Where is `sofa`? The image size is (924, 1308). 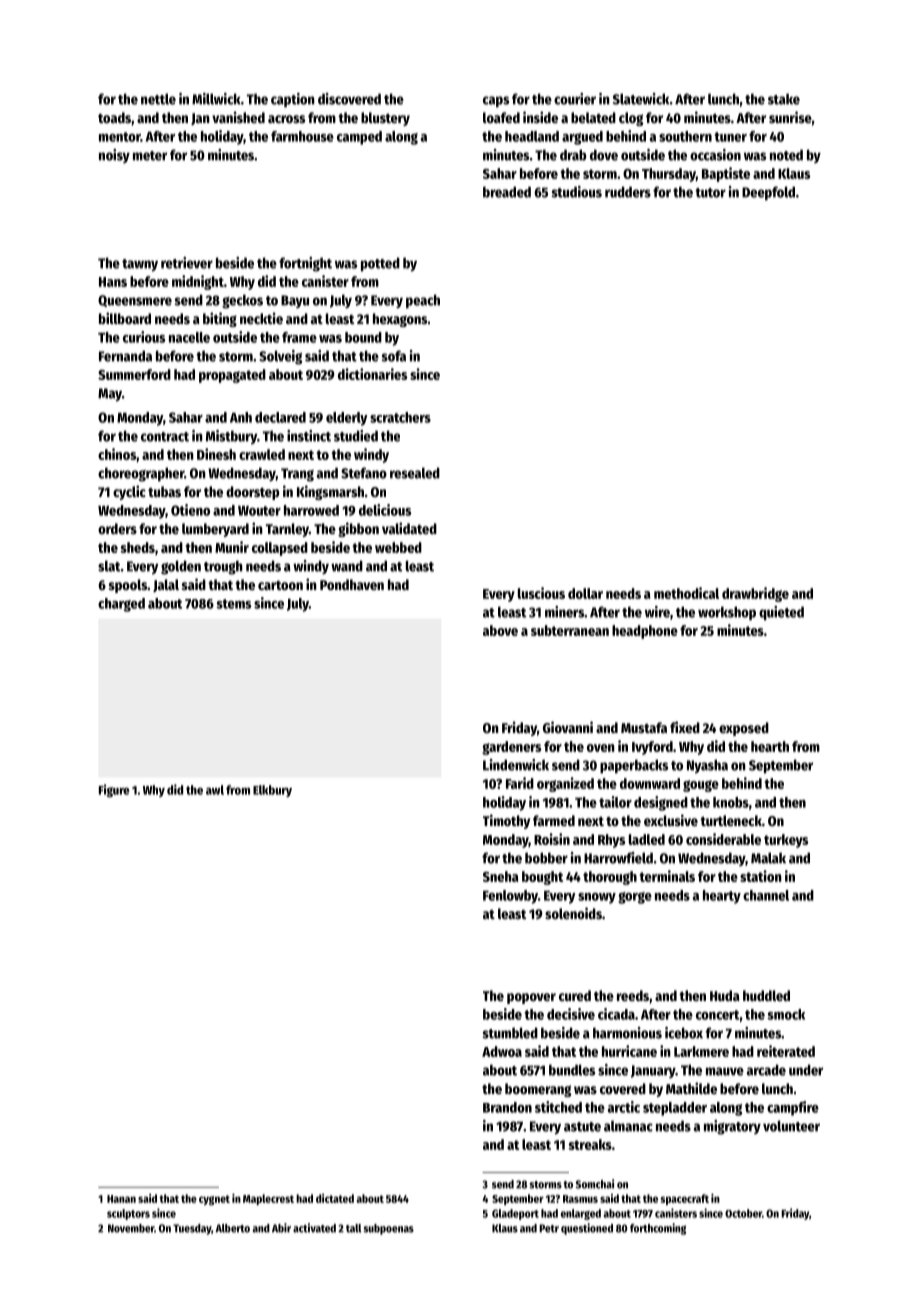
sofa is located at coordinates (394, 356).
